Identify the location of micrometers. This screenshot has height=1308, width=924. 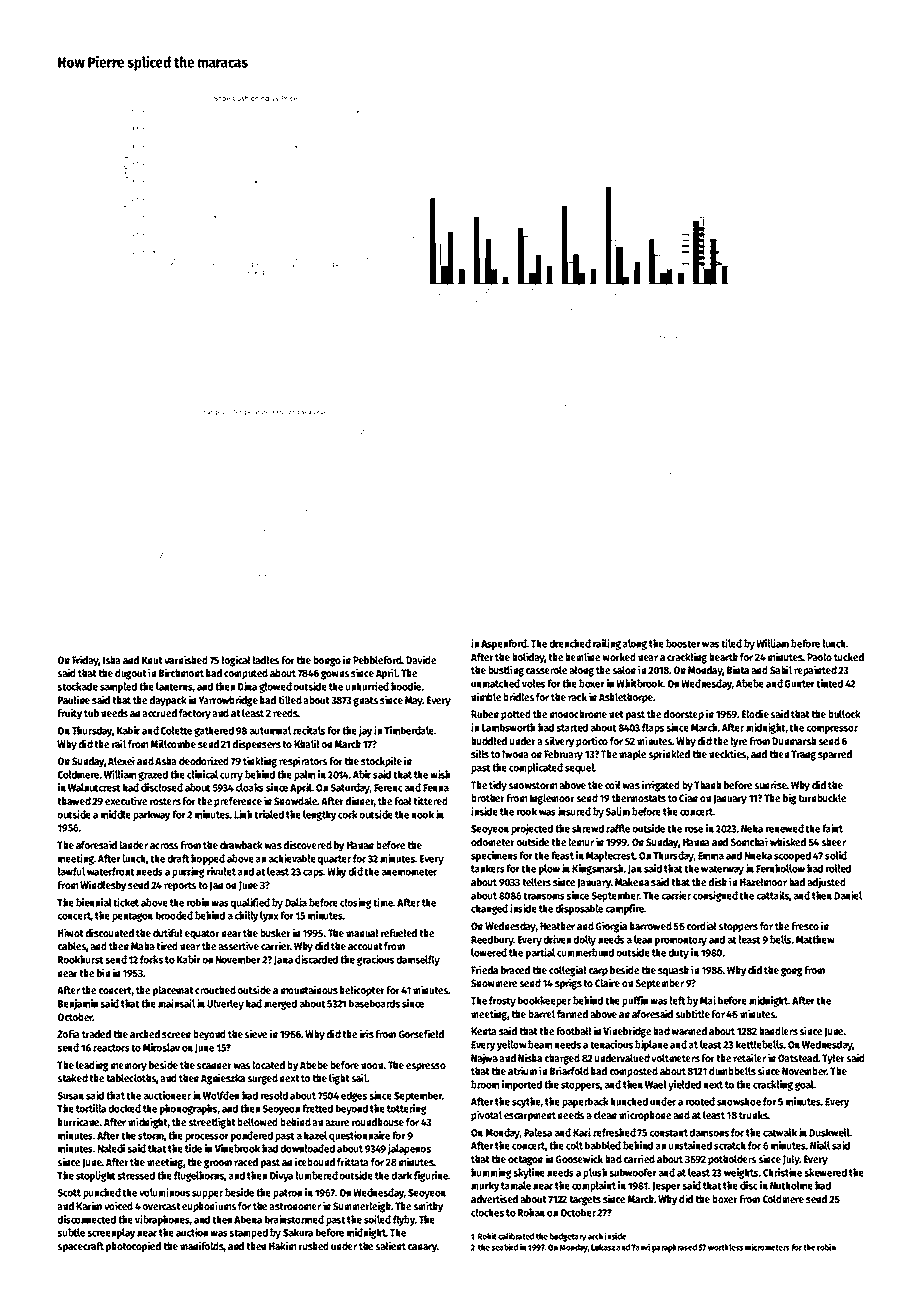
(767, 1247).
